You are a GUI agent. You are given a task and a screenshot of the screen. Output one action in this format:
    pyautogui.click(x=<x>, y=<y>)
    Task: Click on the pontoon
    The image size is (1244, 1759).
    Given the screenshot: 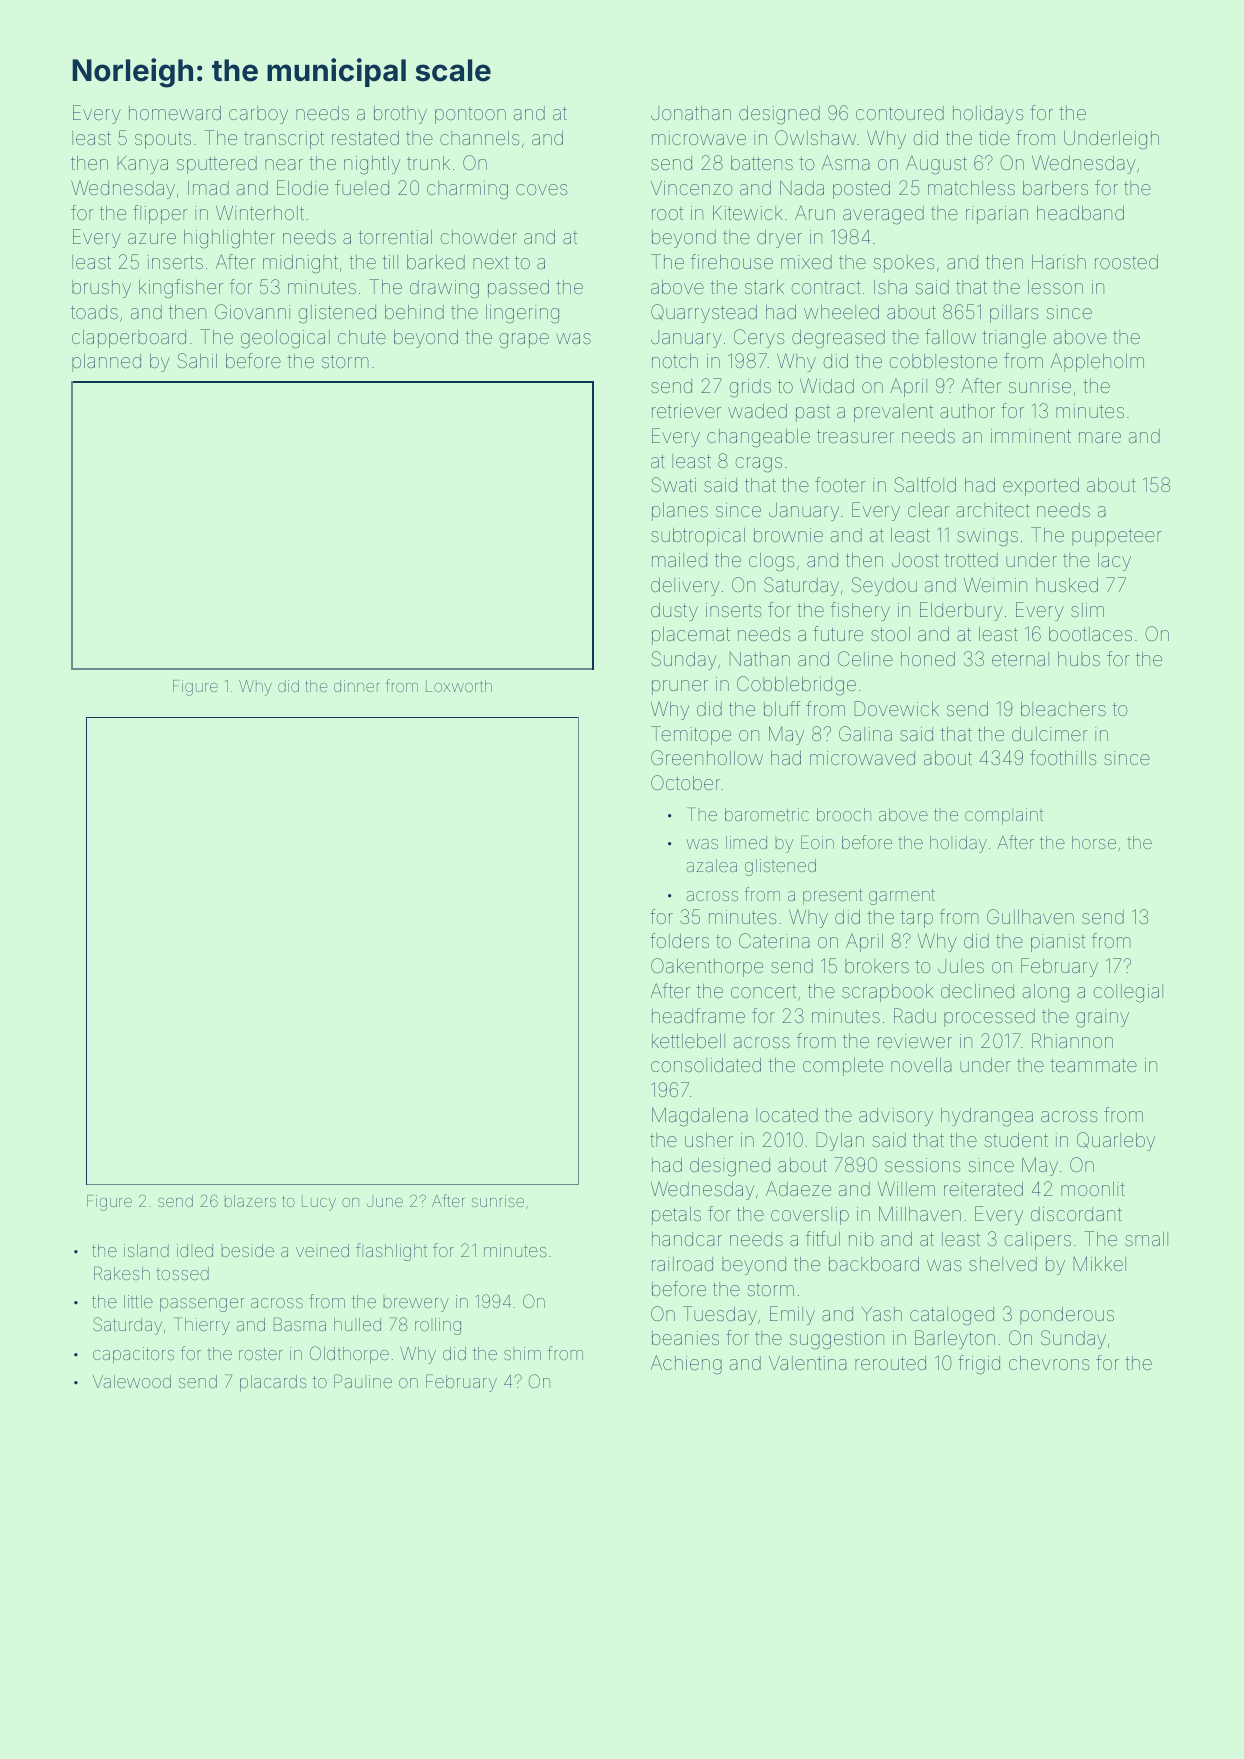 What is the action you would take?
    pyautogui.click(x=470, y=115)
